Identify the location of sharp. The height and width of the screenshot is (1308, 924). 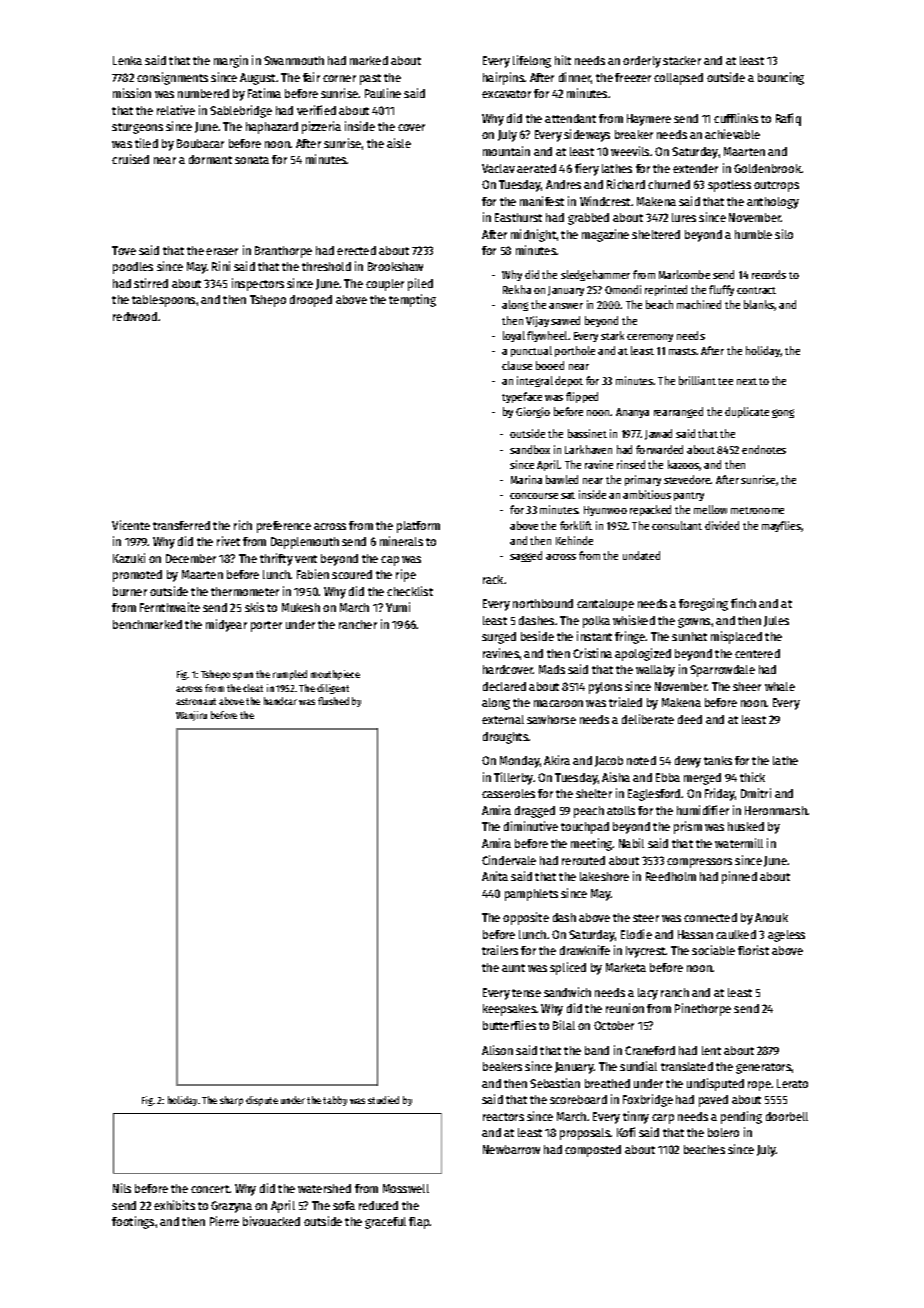
(231, 1101).
